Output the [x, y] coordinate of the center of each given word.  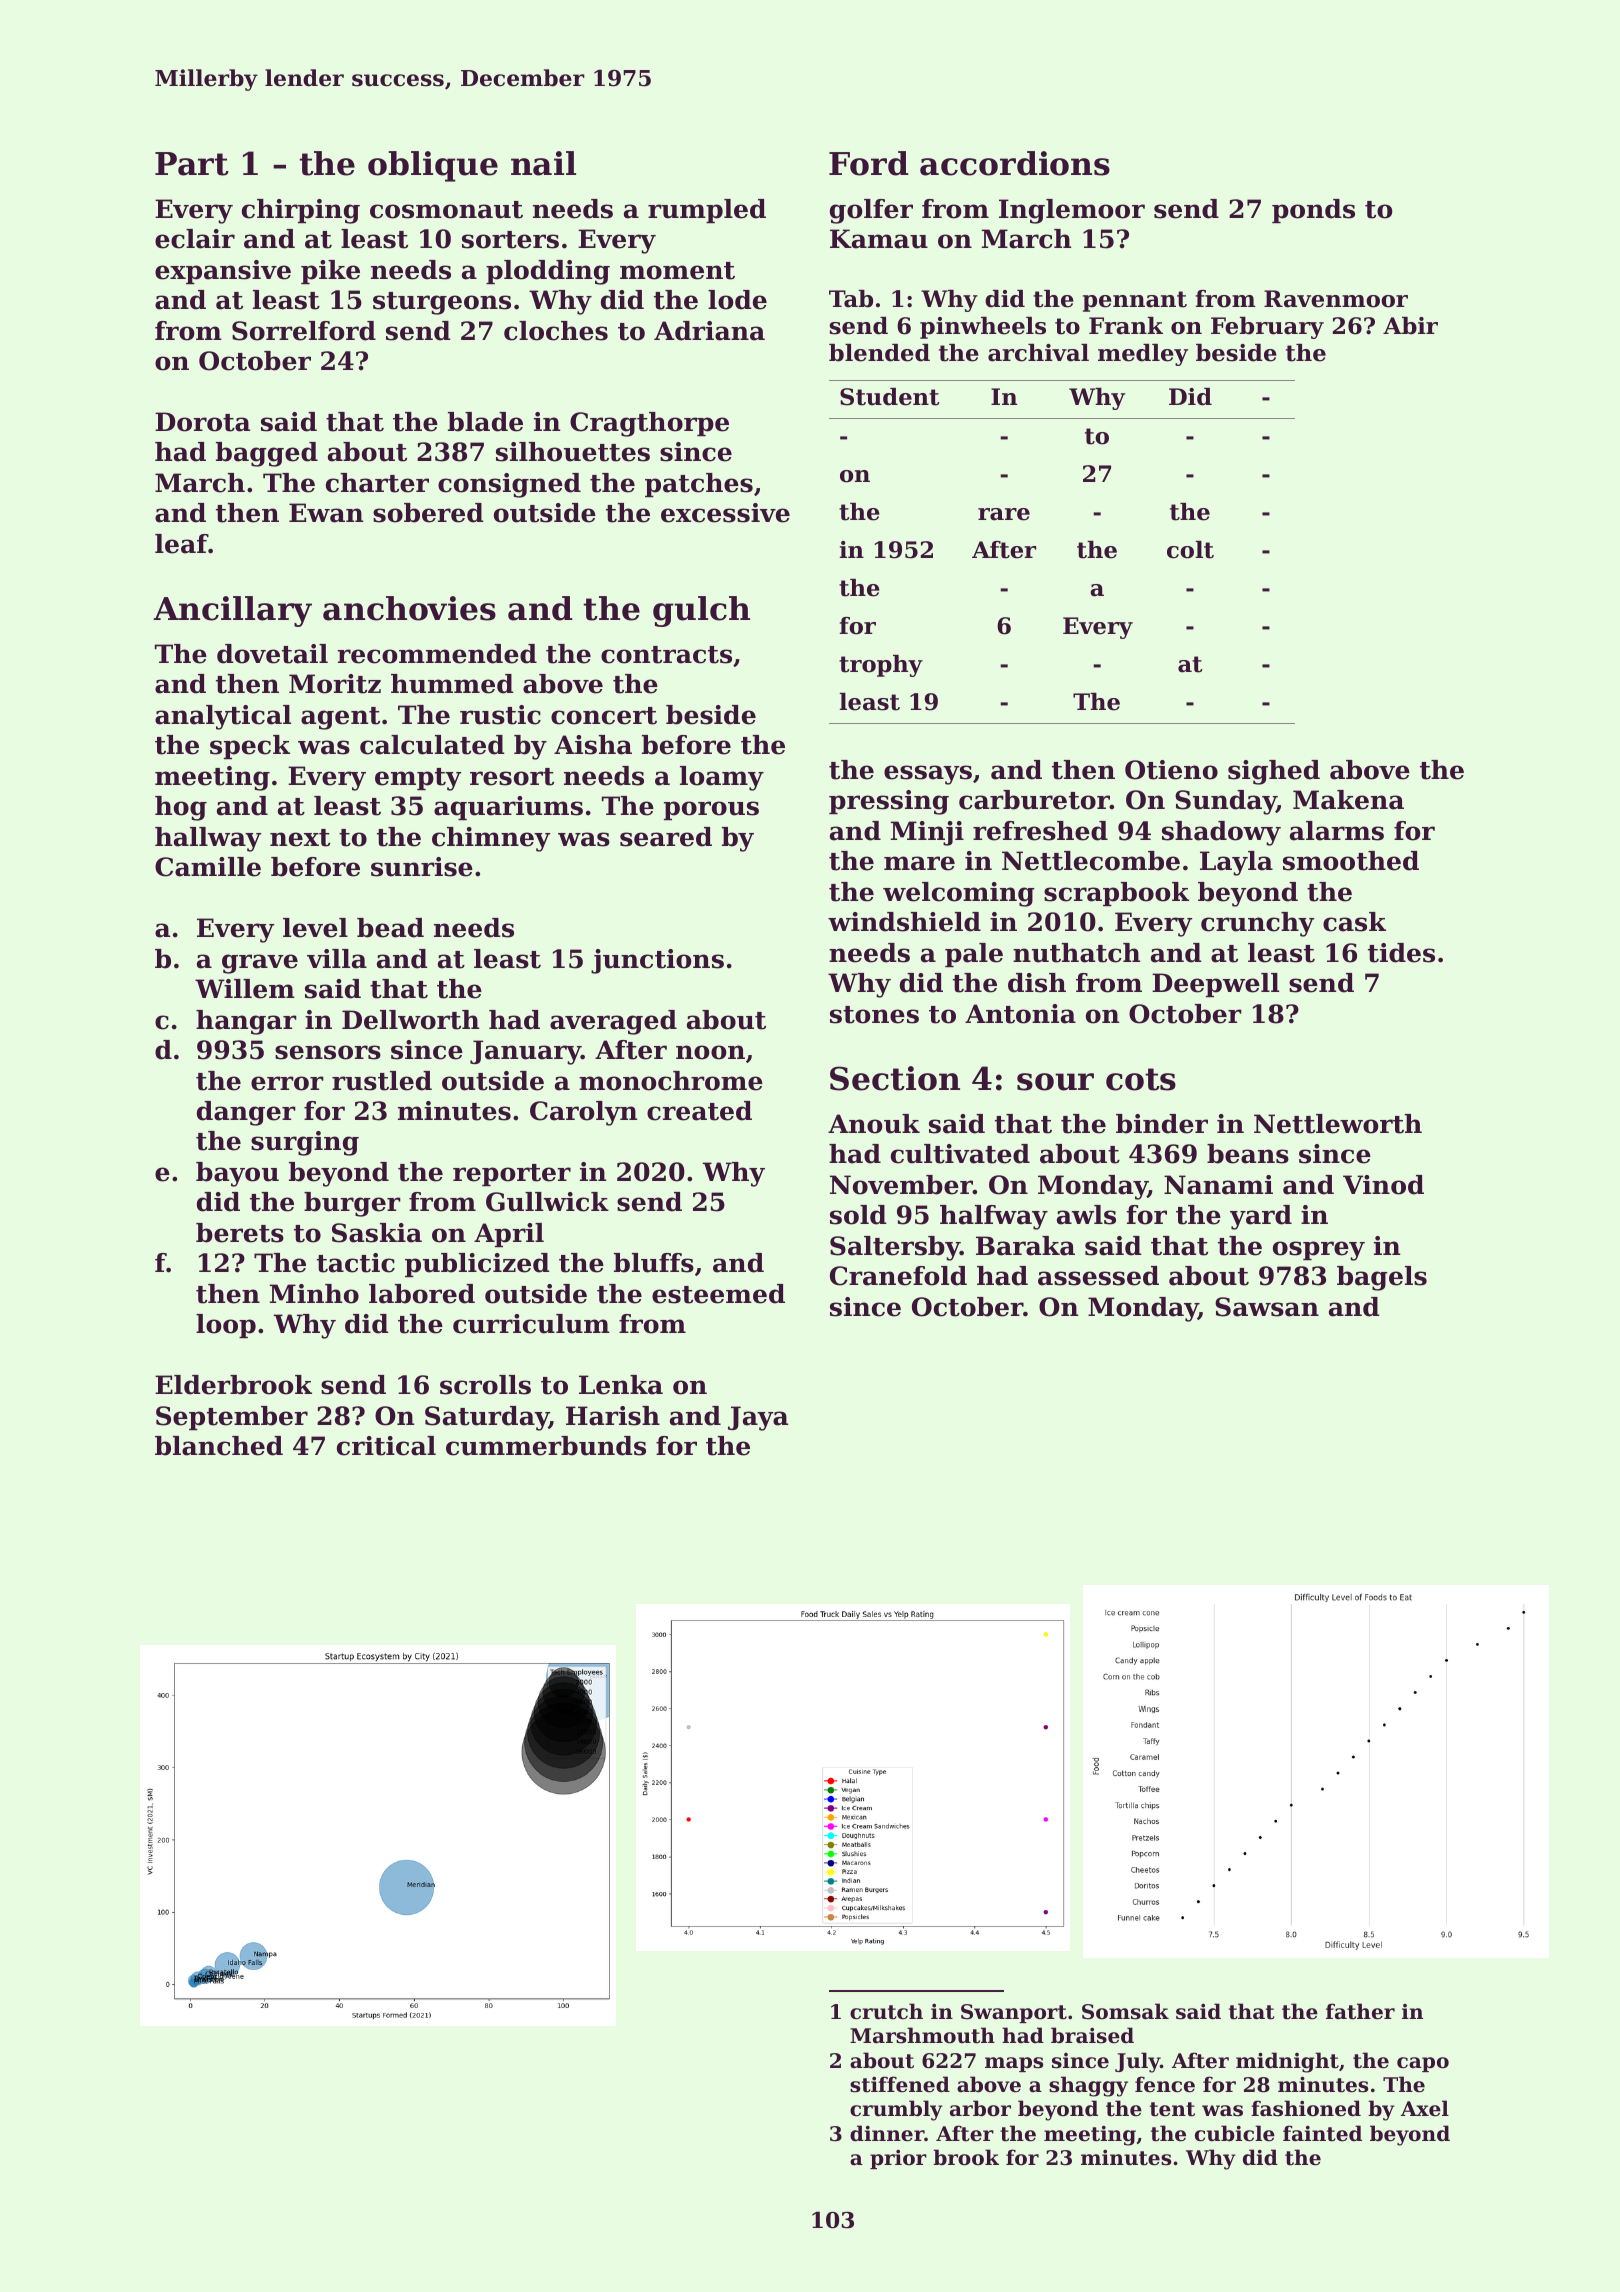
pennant [1135, 301]
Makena [1348, 800]
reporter [512, 1175]
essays [928, 775]
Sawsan [1267, 1307]
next [300, 838]
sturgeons [442, 303]
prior [898, 2159]
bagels [1382, 1278]
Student [890, 397]
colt [1190, 550]
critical [386, 1446]
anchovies [409, 608]
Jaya [758, 1418]
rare [1004, 514]
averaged [613, 1022]
